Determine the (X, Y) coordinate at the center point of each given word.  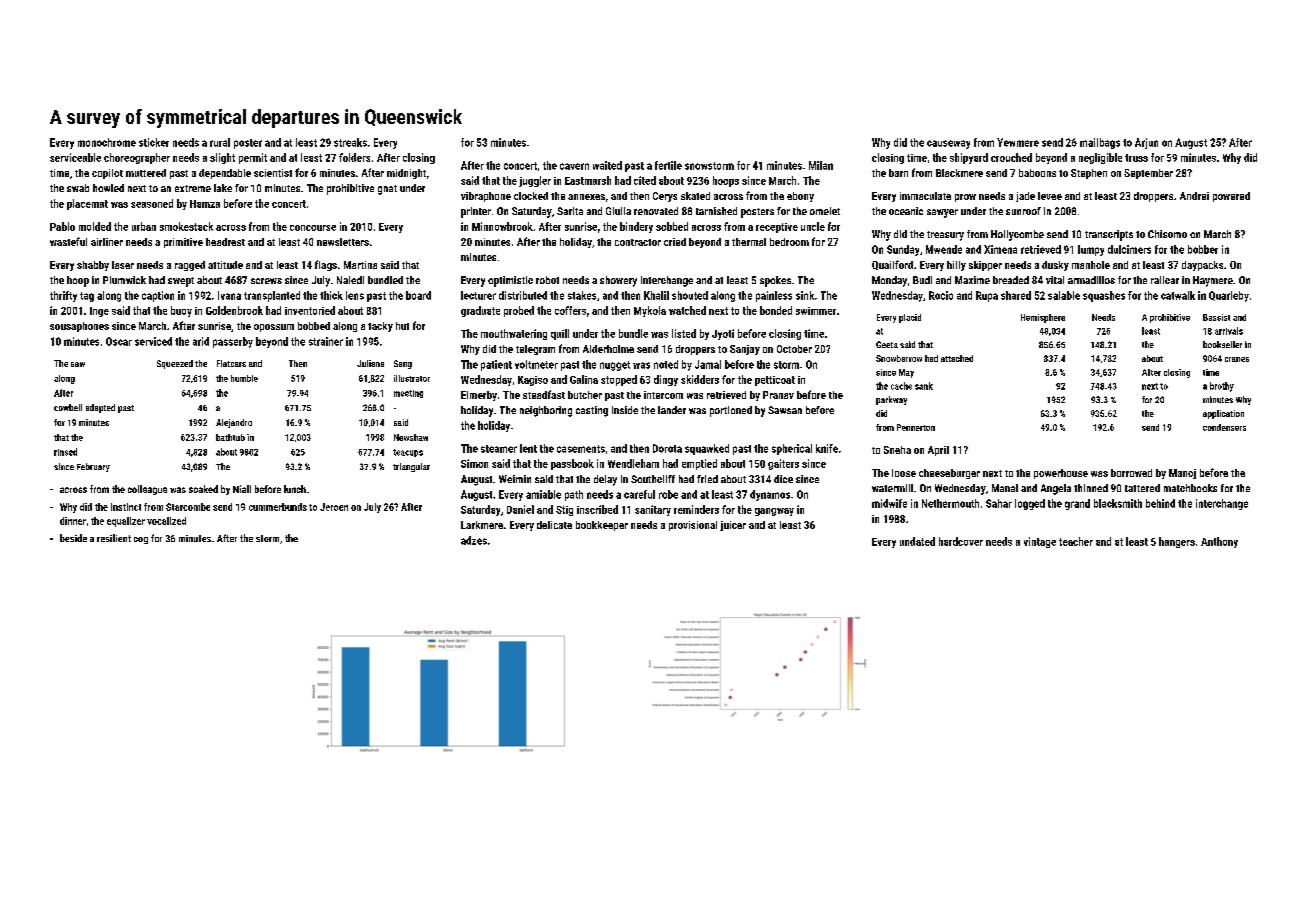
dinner (73, 521)
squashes (1104, 296)
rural (220, 142)
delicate (554, 525)
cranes (1237, 359)
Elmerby (479, 396)
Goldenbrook (234, 310)
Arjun (1146, 143)
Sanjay (745, 350)
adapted (100, 408)
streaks (350, 142)
